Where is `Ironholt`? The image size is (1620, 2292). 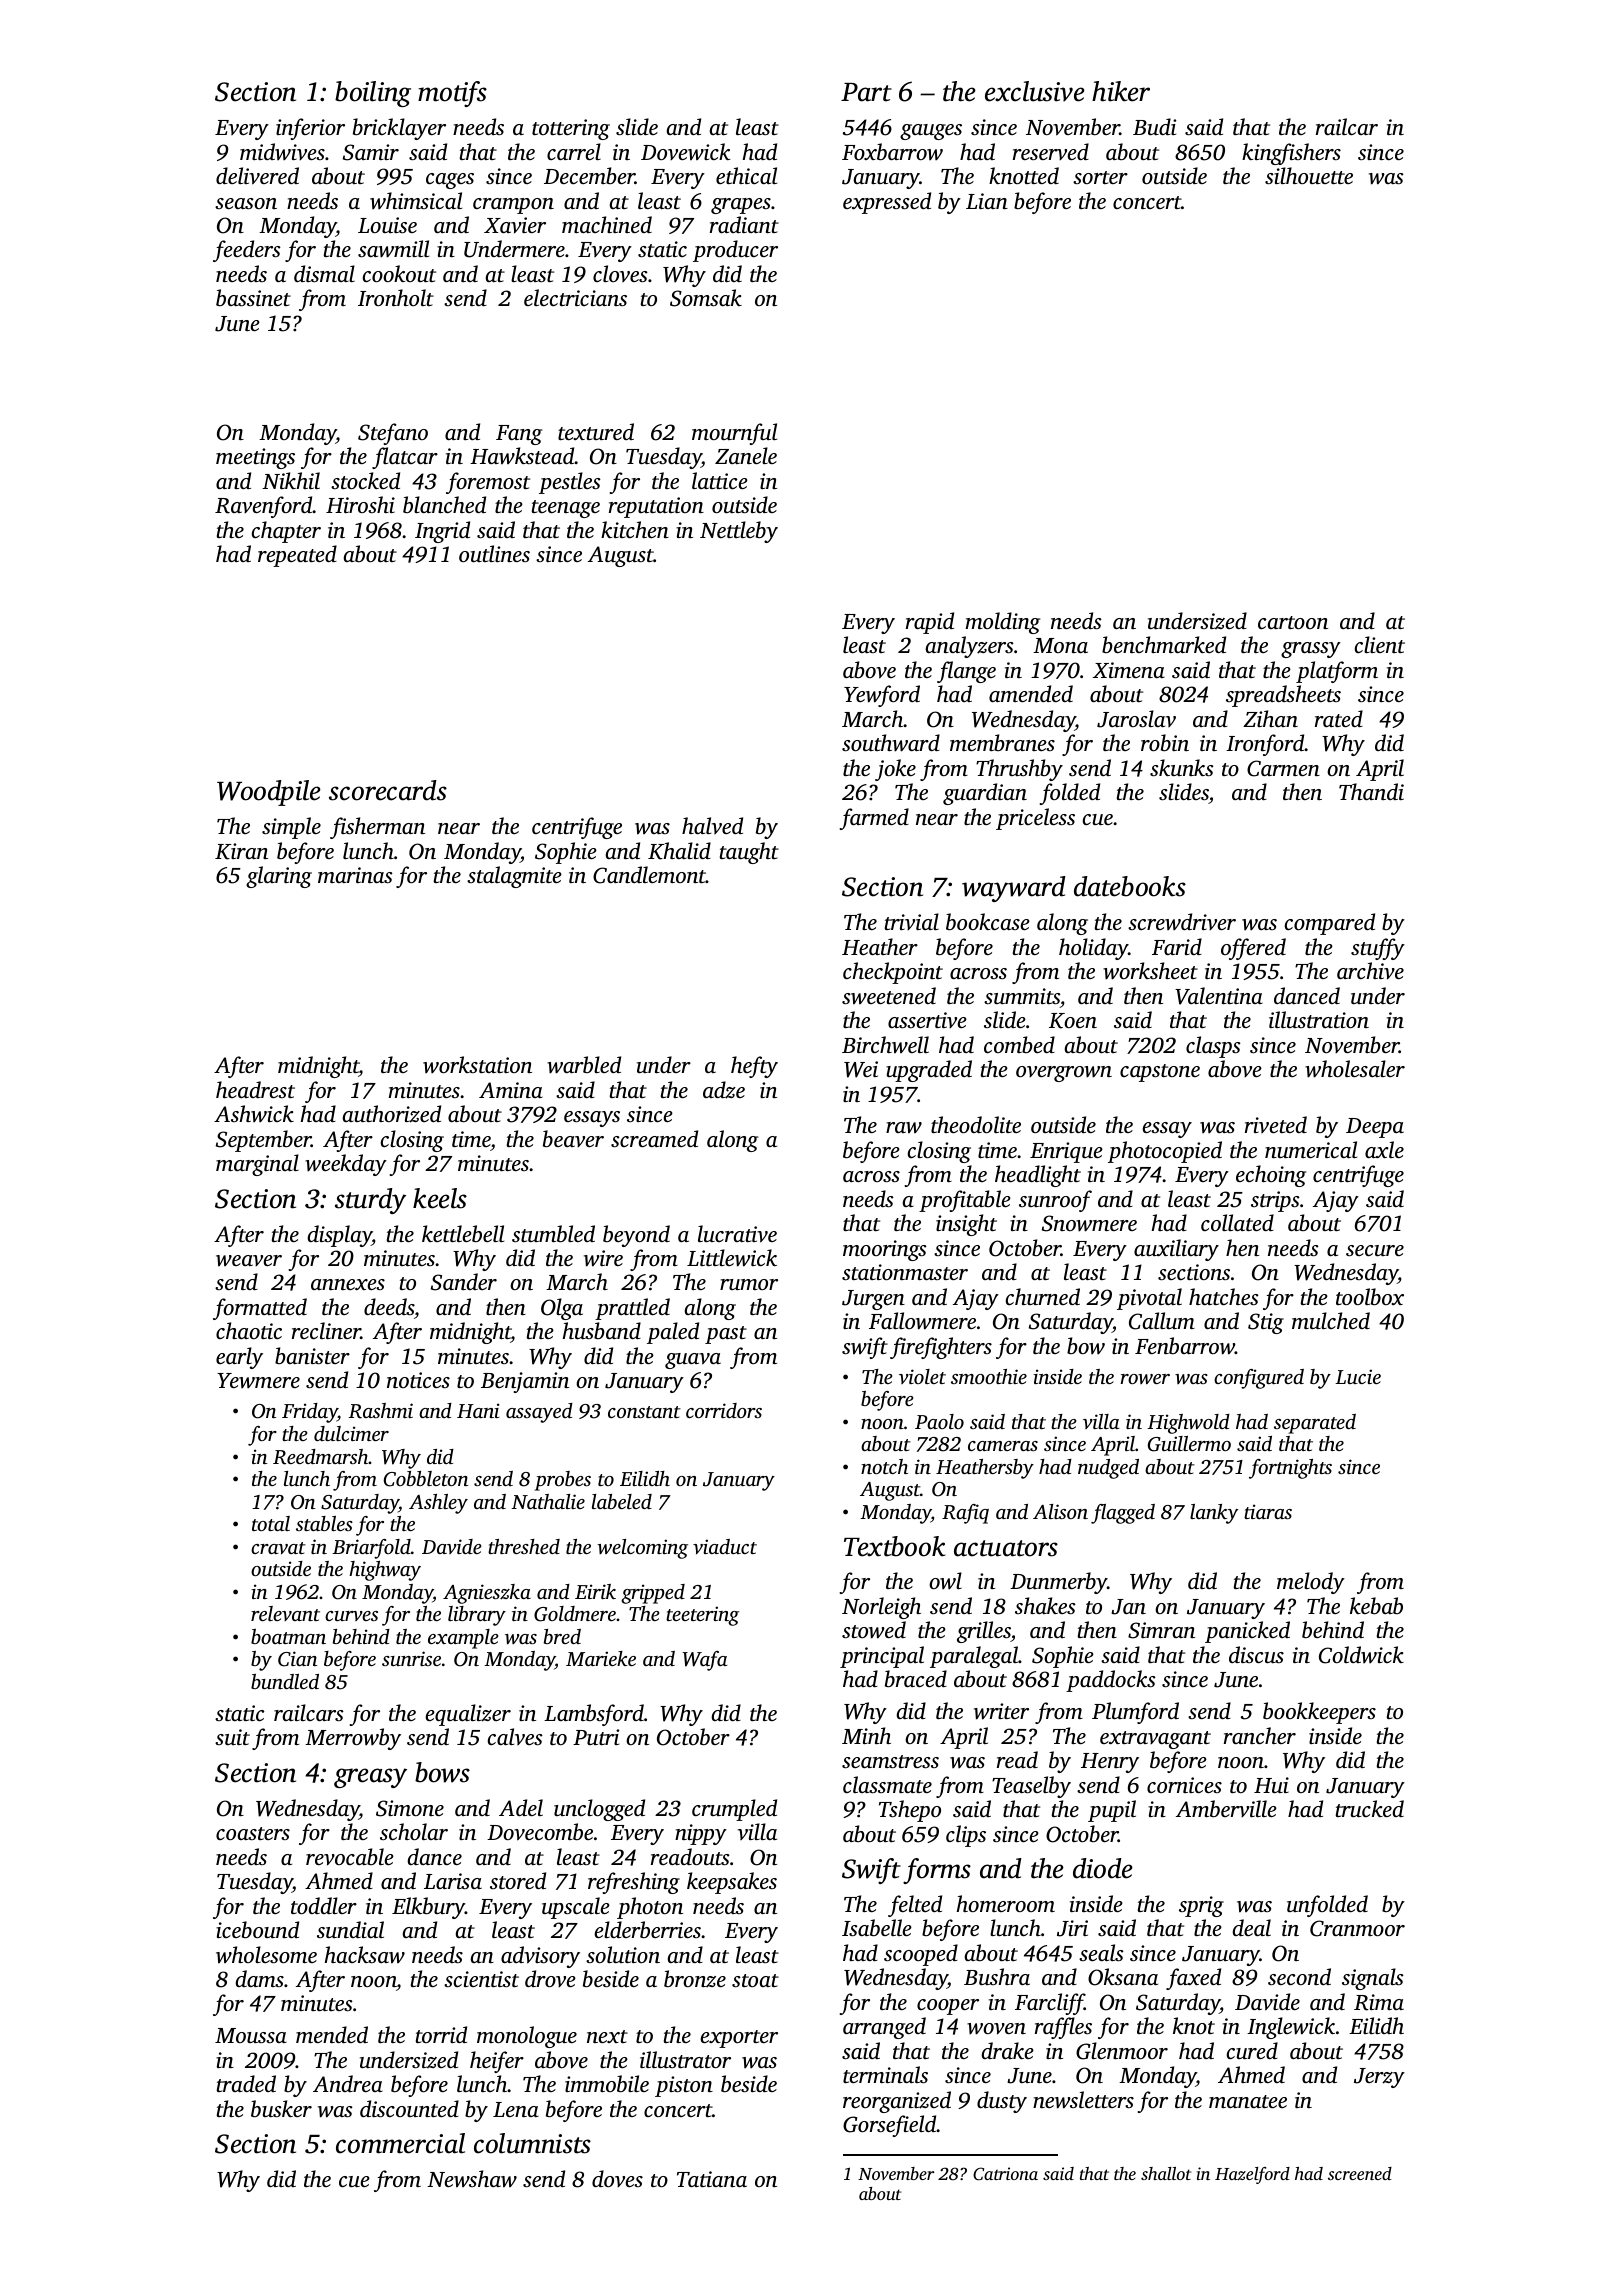
Ironholt is located at coordinates (396, 297).
